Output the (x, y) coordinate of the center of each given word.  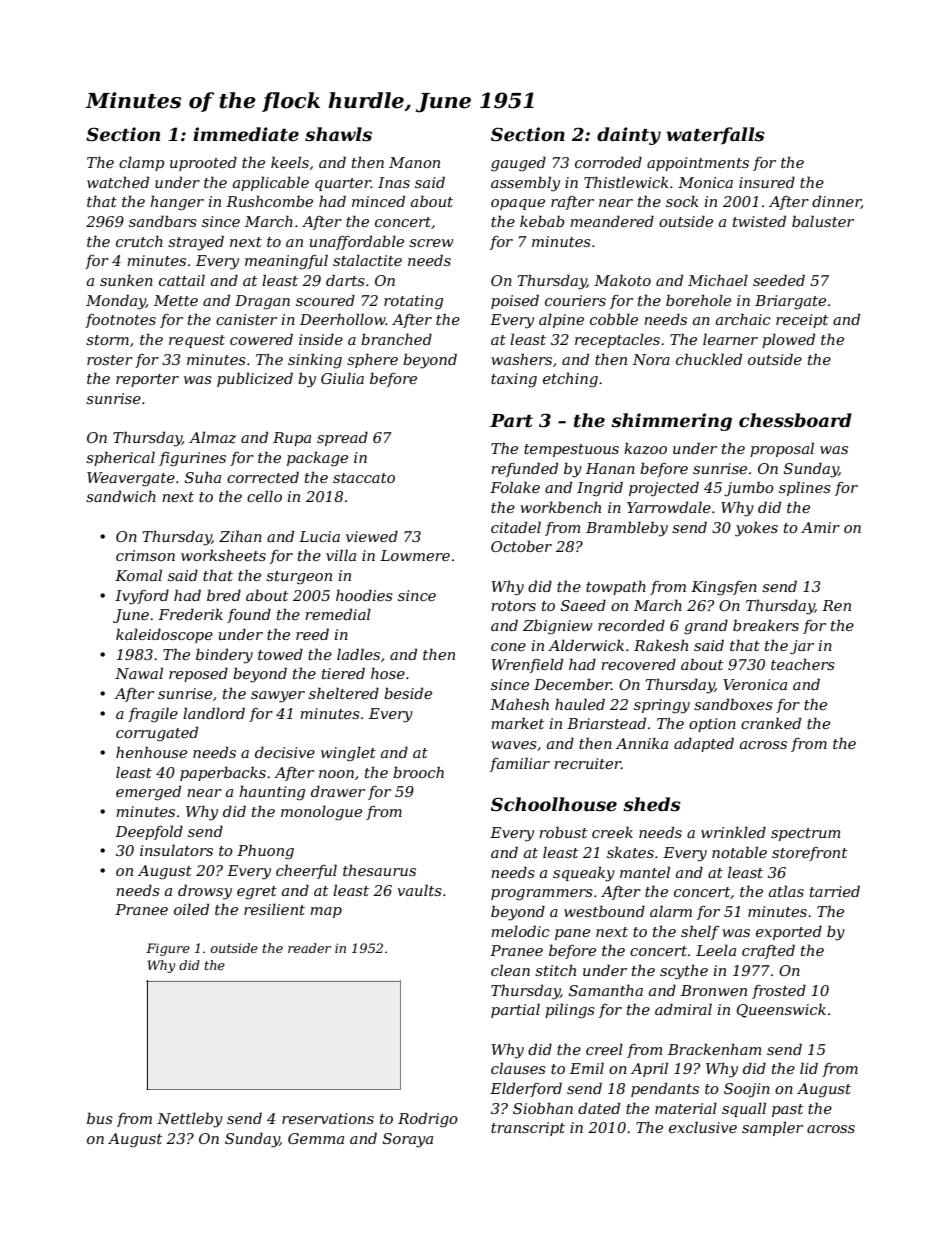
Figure (168, 949)
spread (342, 438)
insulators (176, 850)
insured (767, 182)
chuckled (709, 359)
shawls (338, 134)
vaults (419, 890)
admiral (683, 1009)
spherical (120, 458)
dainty (629, 136)
